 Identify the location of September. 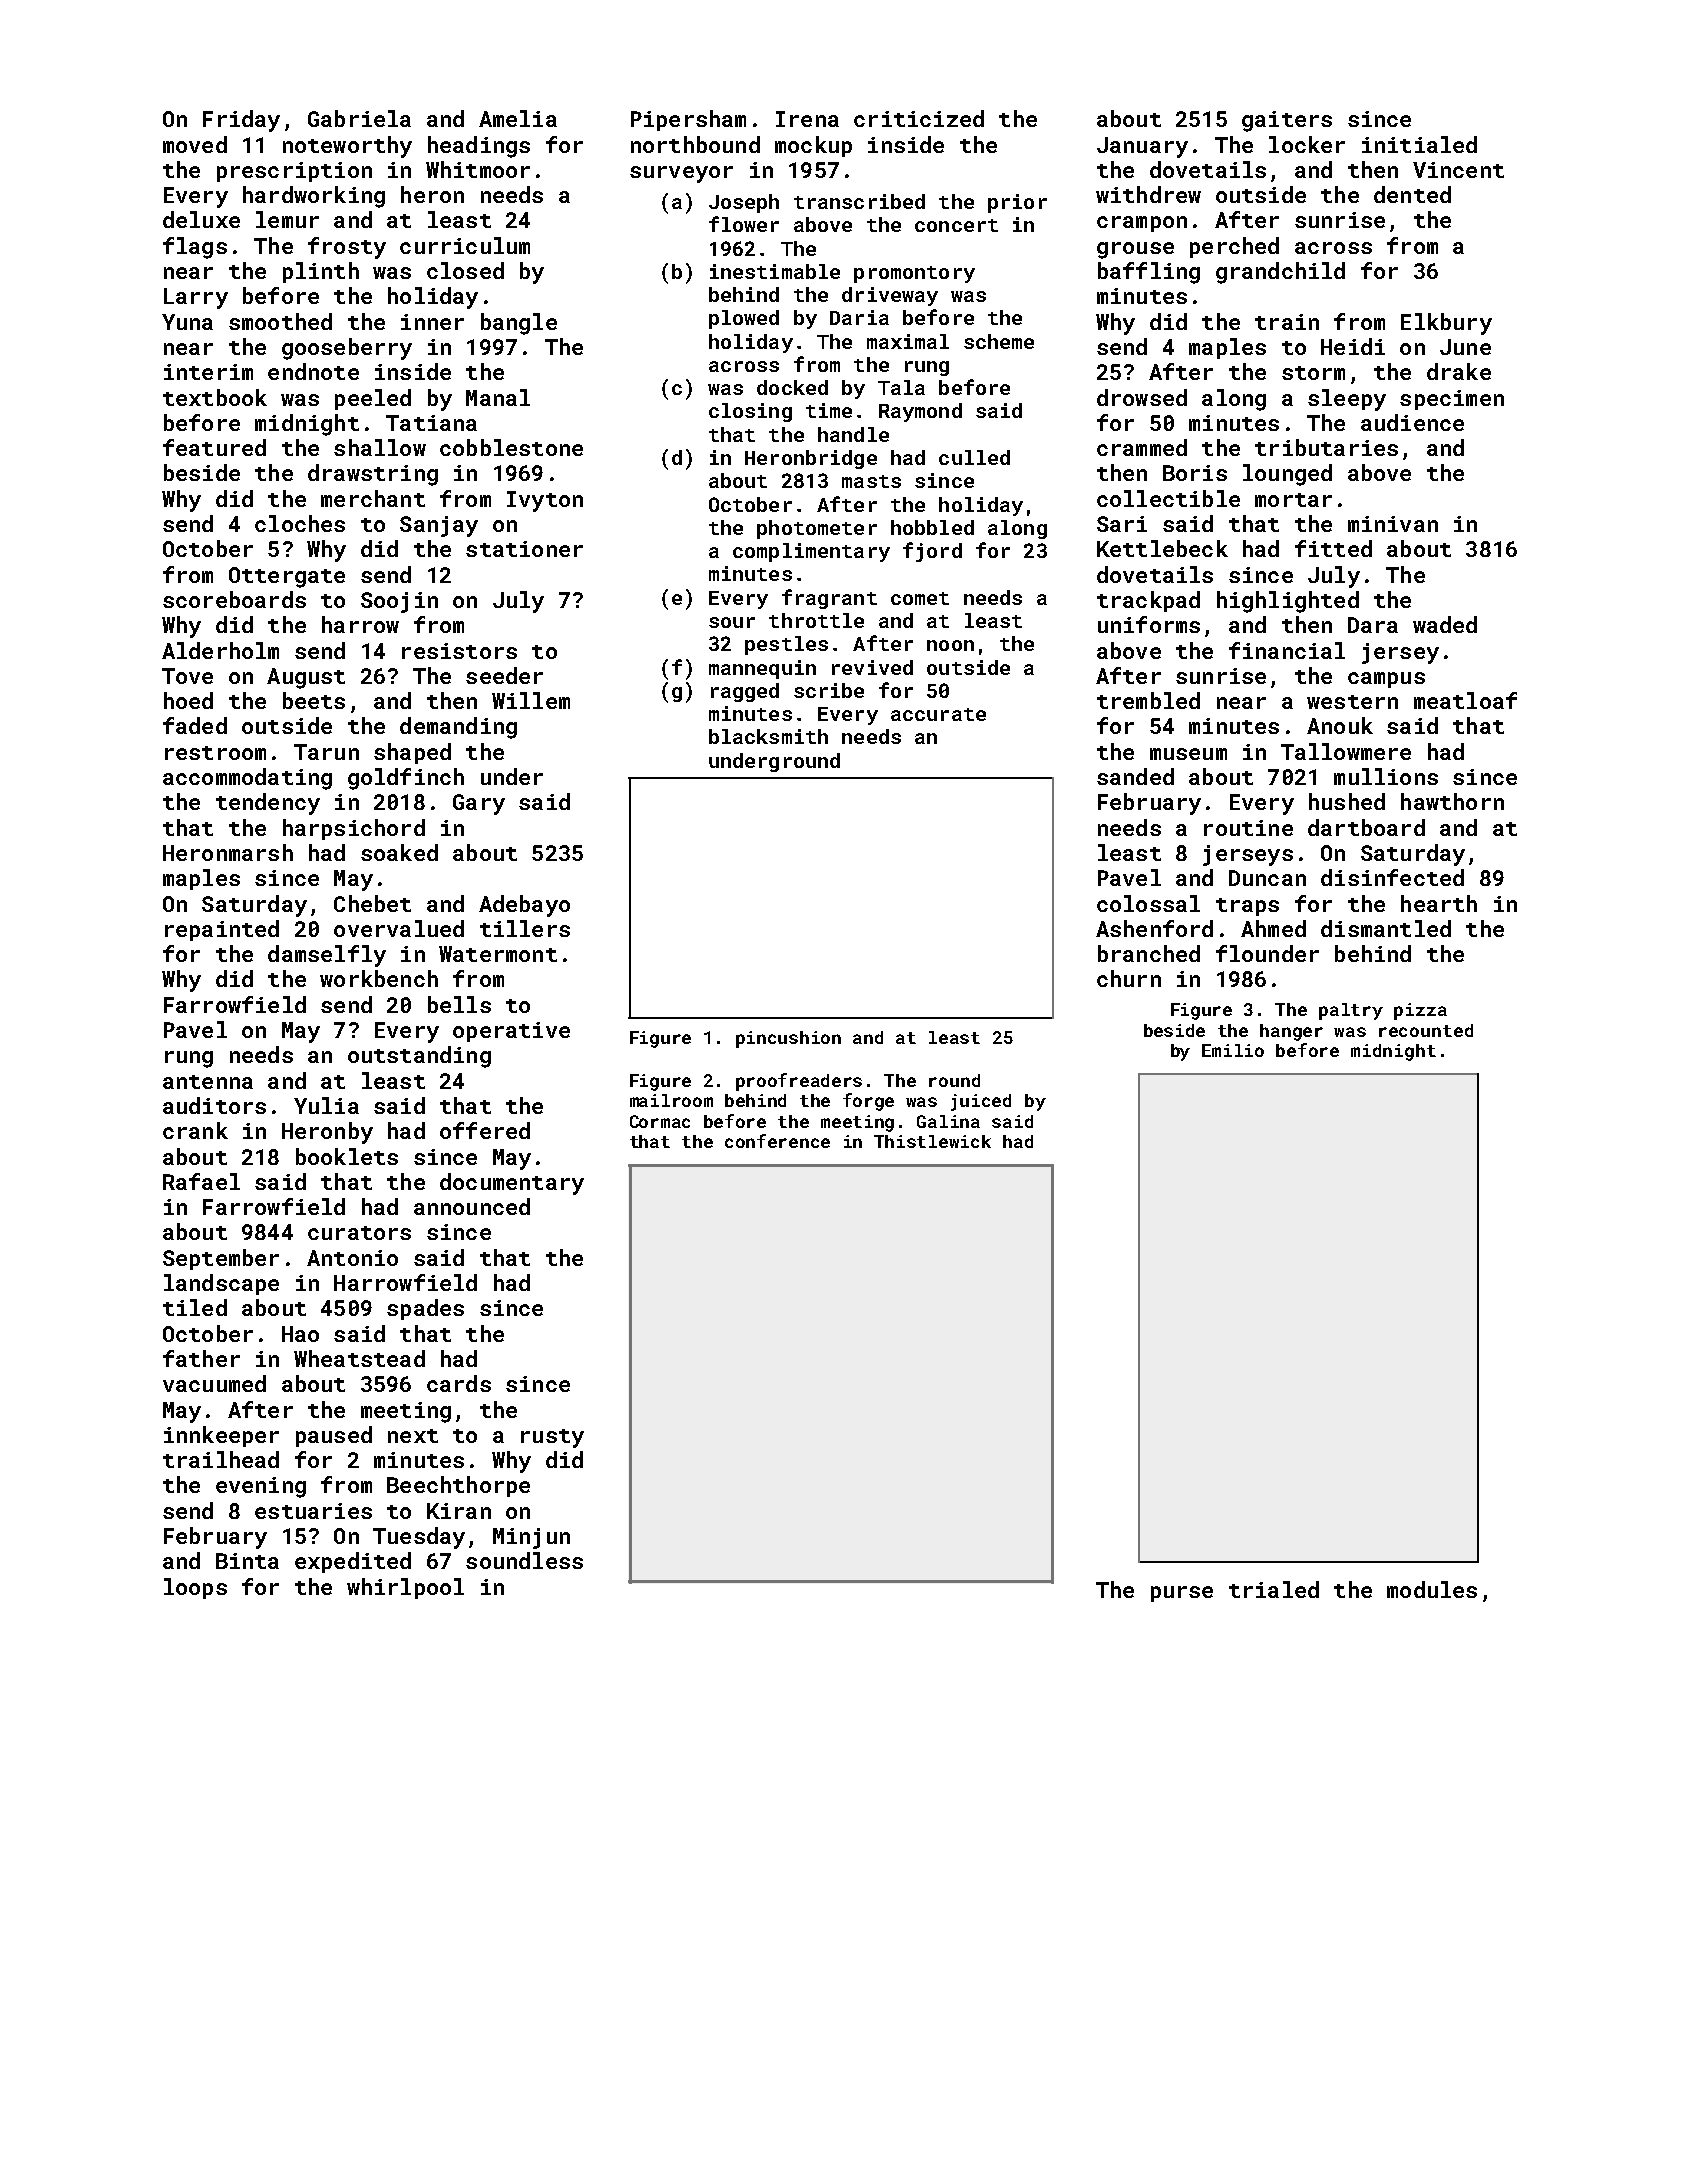
(221, 1259).
